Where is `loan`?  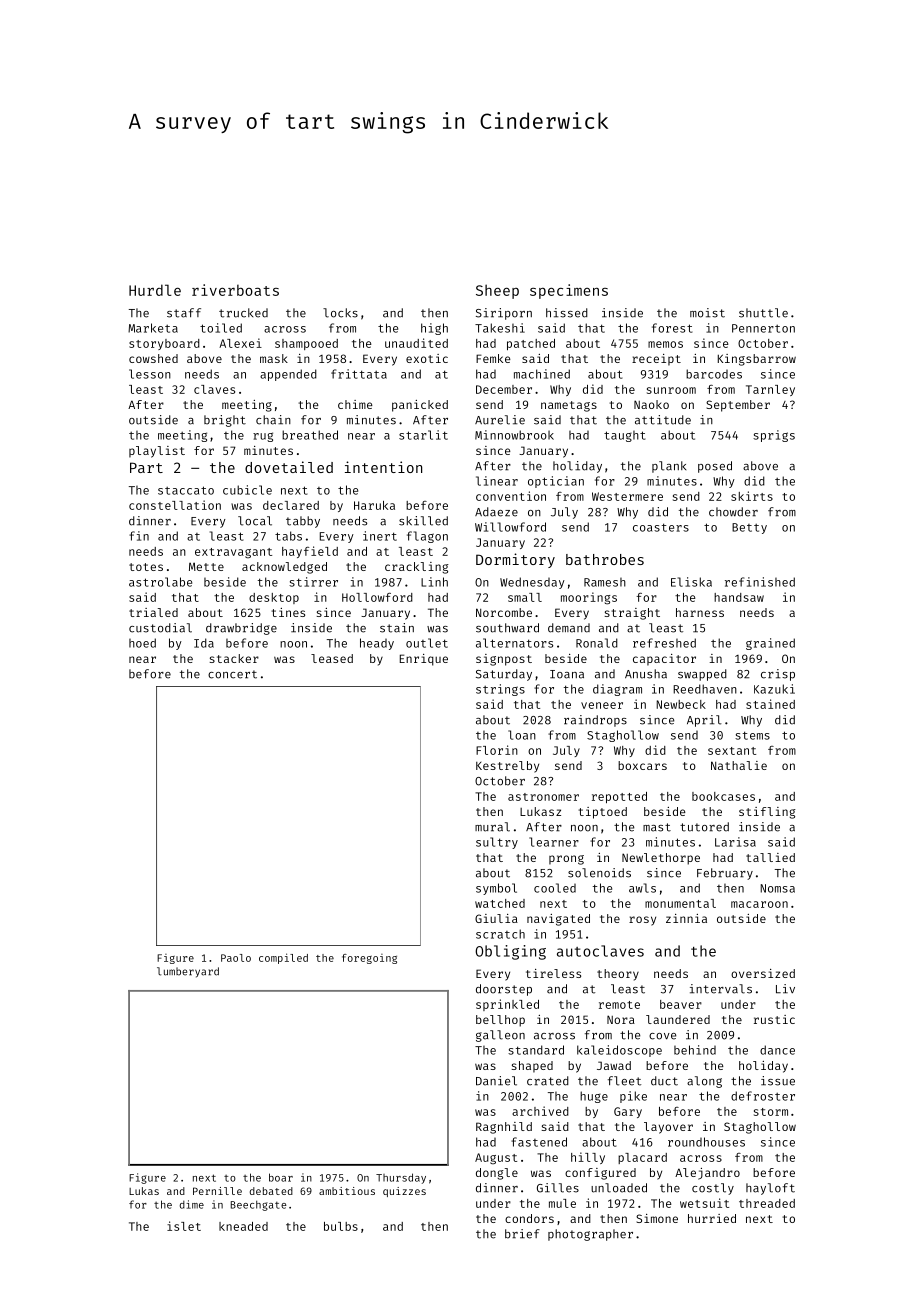 loan is located at coordinates (522, 735).
